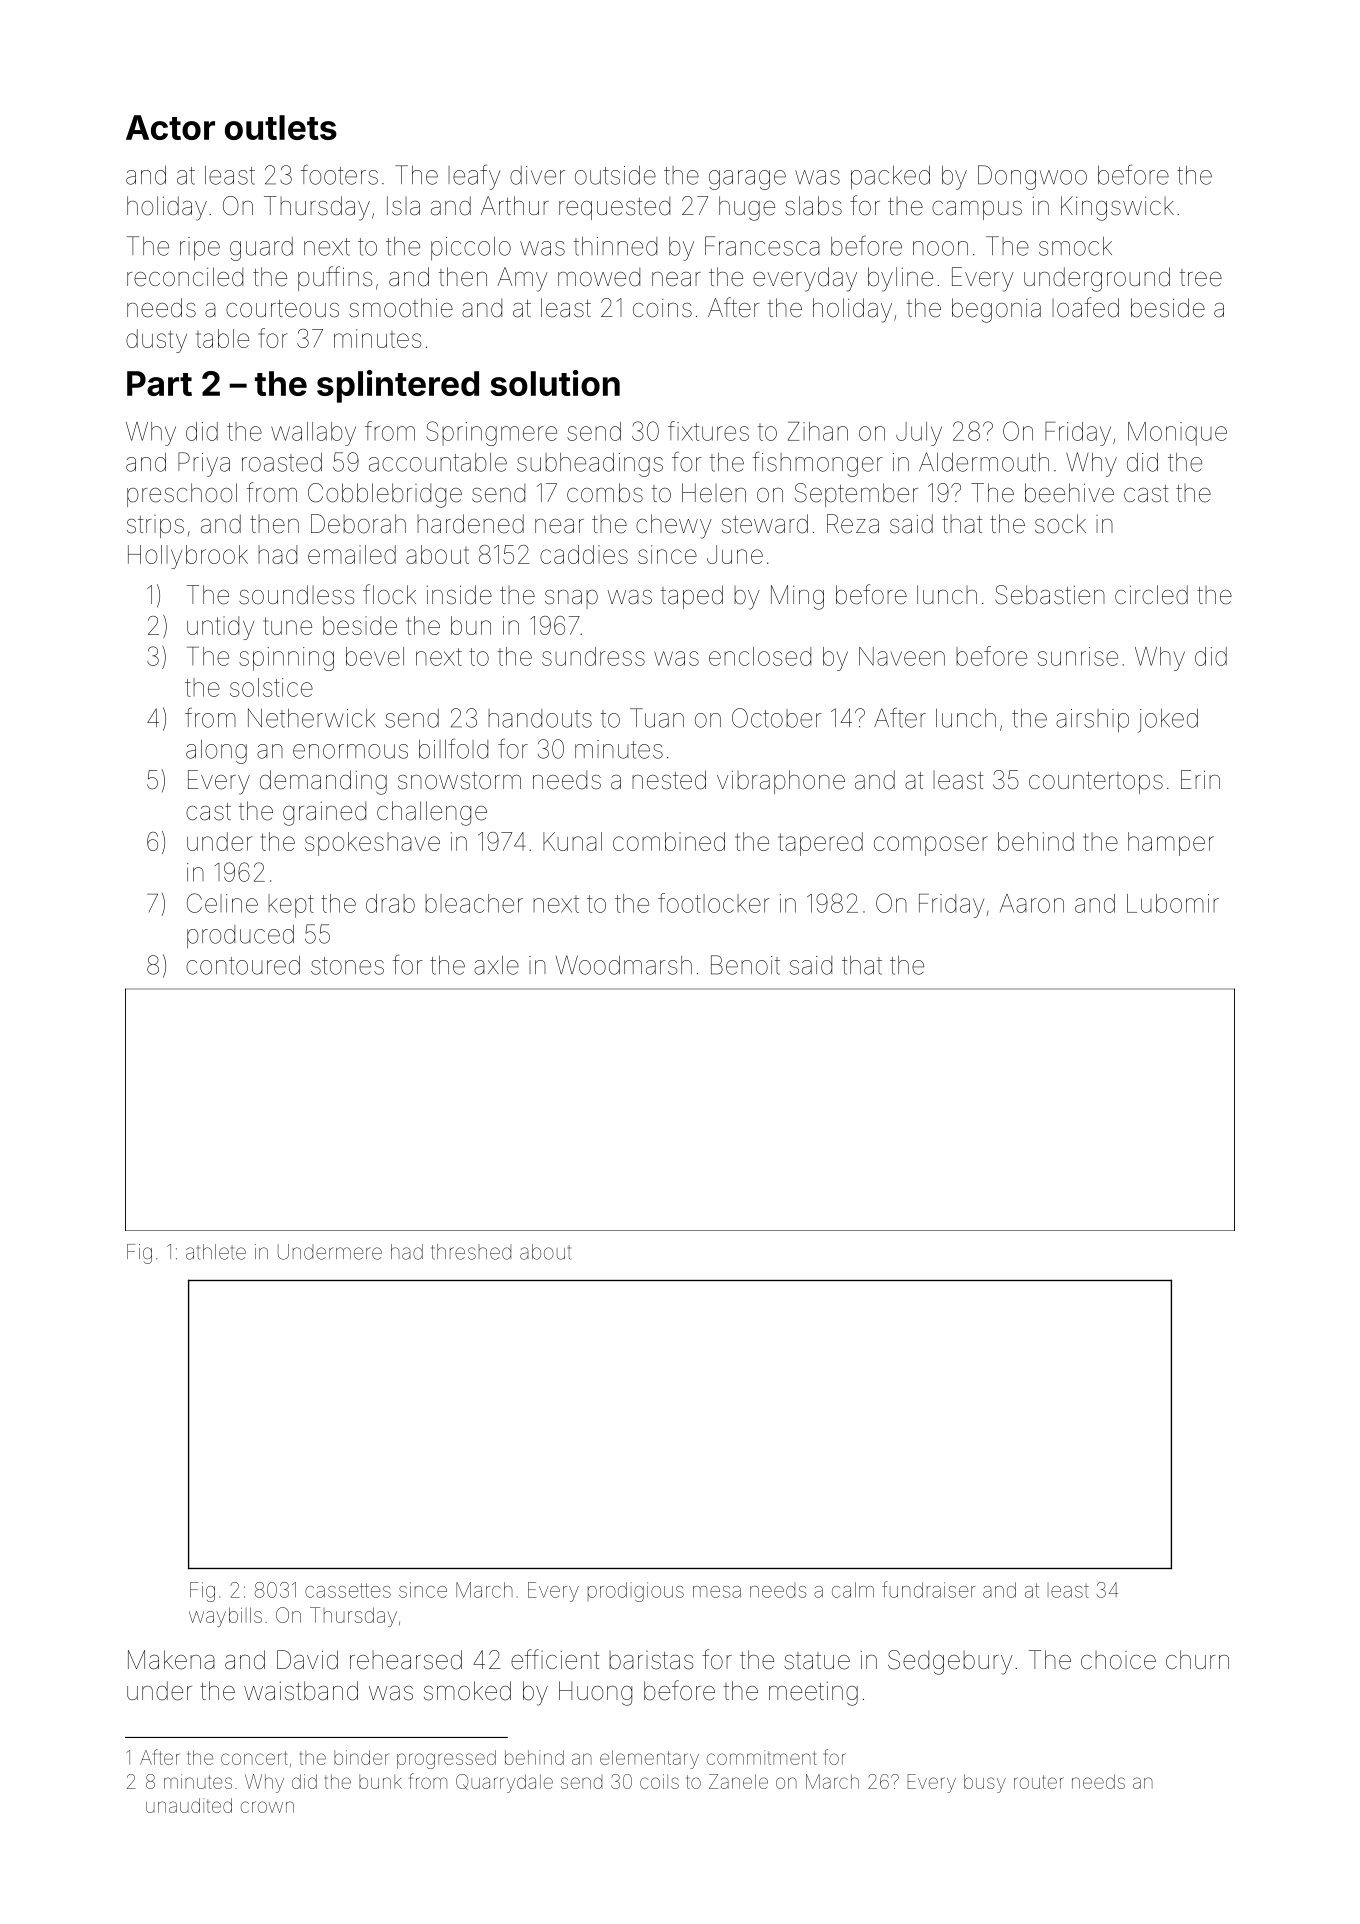  Describe the element at coordinates (216, 1252) in the image. I see `athlete` at that location.
